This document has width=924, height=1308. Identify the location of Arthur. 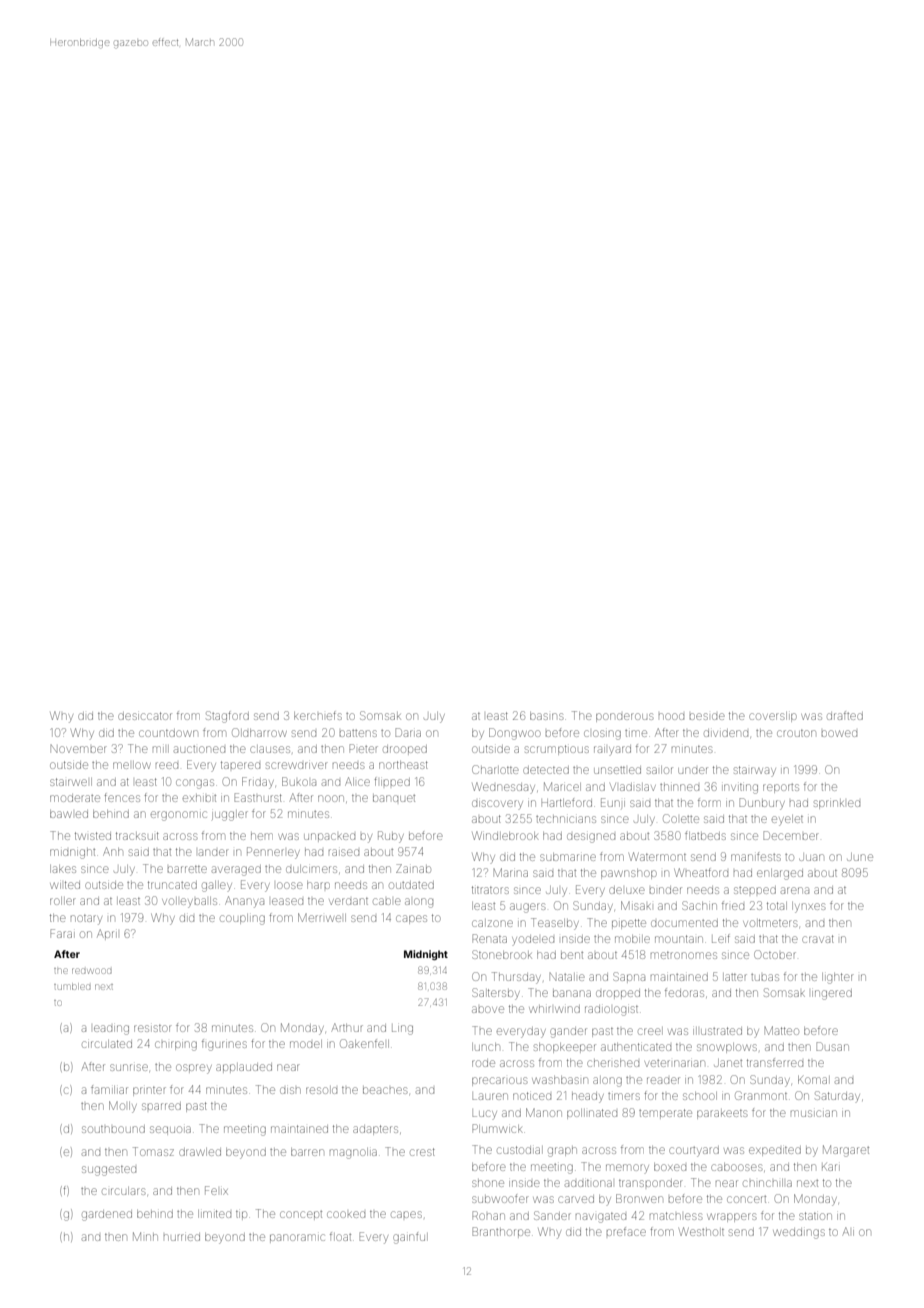
(347, 1027).
